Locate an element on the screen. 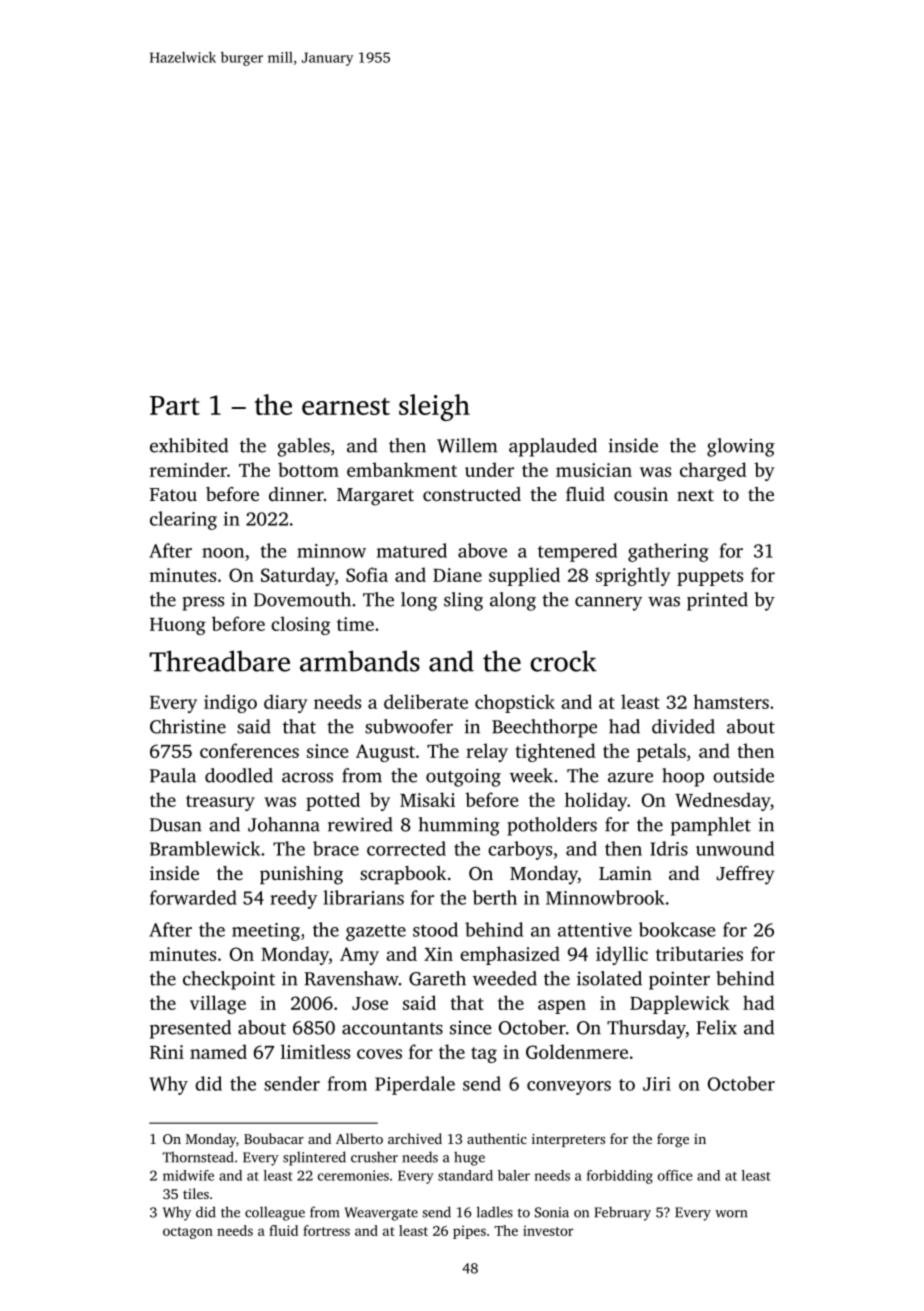 This screenshot has height=1311, width=924. glowing is located at coordinates (741, 447).
